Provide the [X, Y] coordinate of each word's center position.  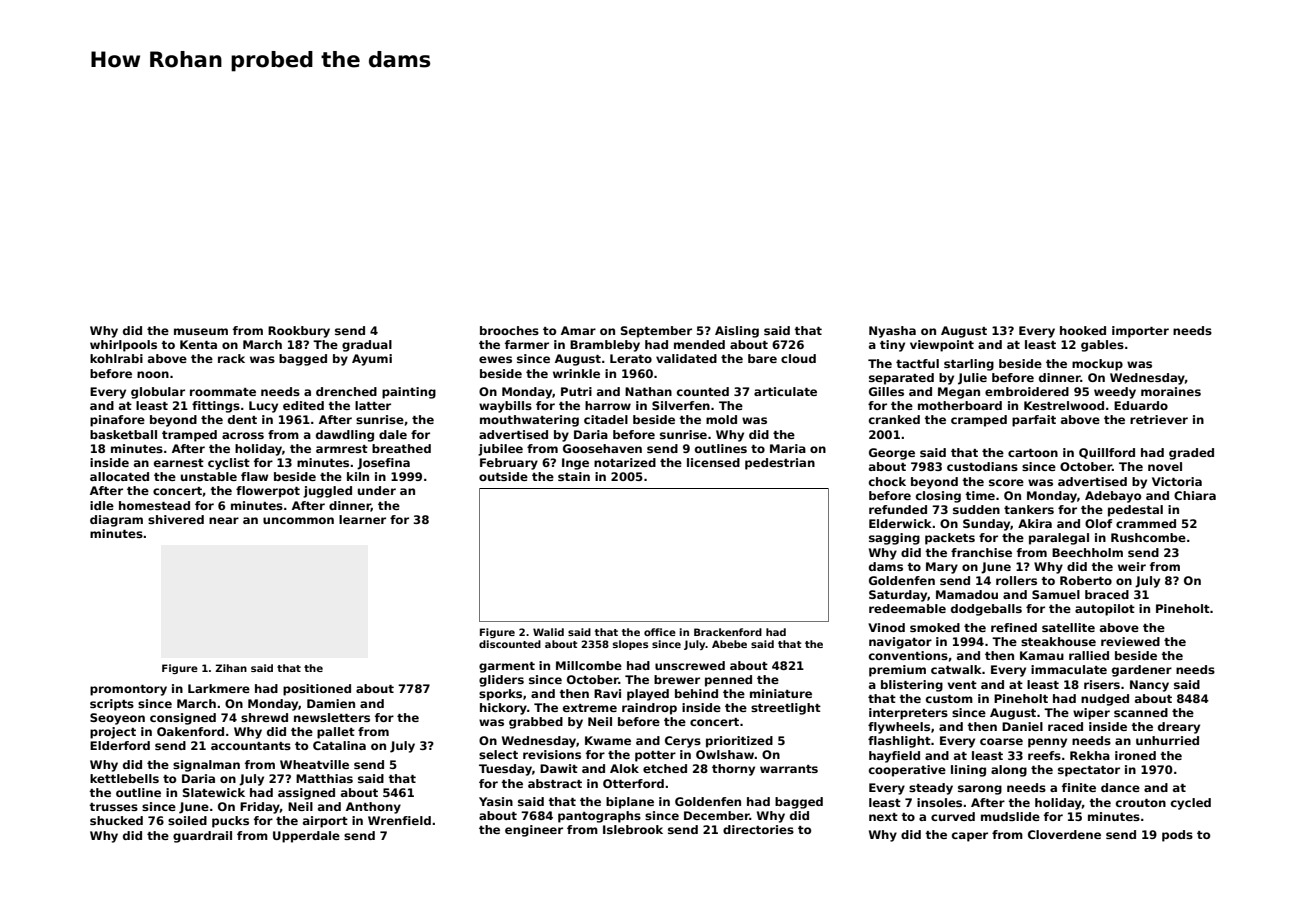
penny [1047, 743]
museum [201, 331]
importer [1140, 332]
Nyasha [892, 332]
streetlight [786, 709]
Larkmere [219, 688]
